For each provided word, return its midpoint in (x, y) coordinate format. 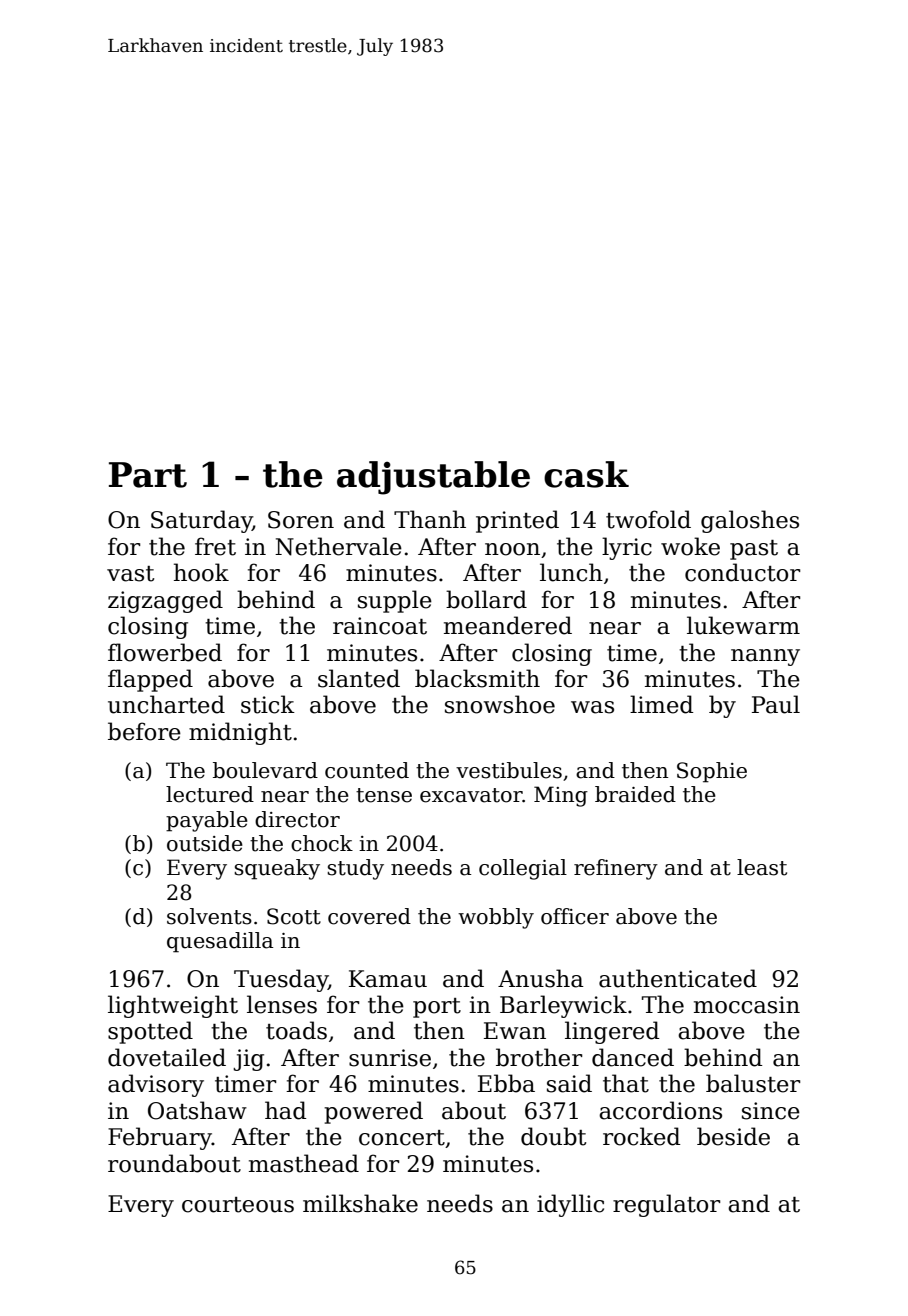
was (592, 707)
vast (130, 574)
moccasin (747, 1005)
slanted (359, 678)
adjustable (433, 478)
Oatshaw (197, 1110)
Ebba (506, 1083)
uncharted (166, 704)
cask (586, 474)
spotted (150, 1032)
